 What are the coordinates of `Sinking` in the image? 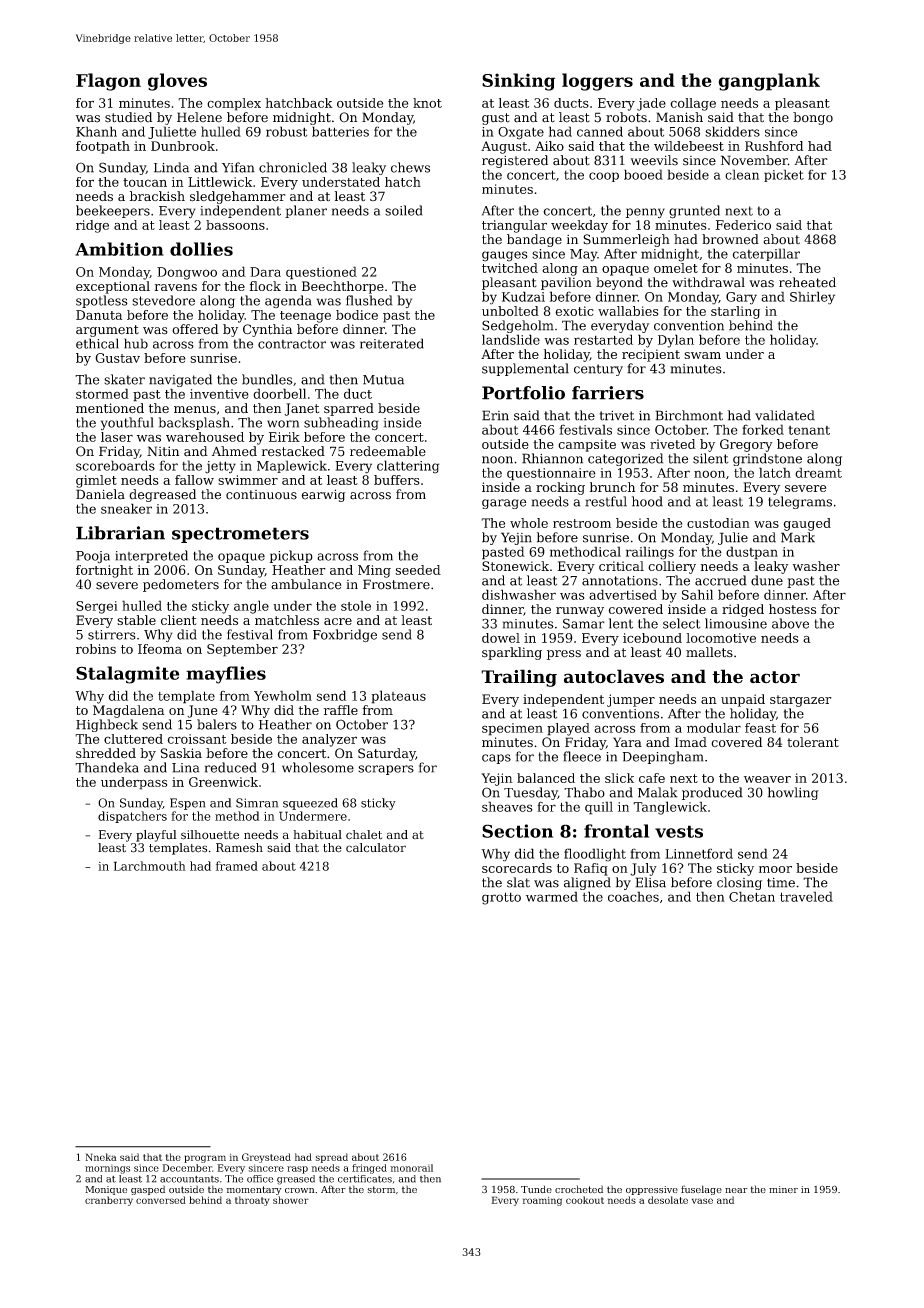 It's located at (518, 82).
